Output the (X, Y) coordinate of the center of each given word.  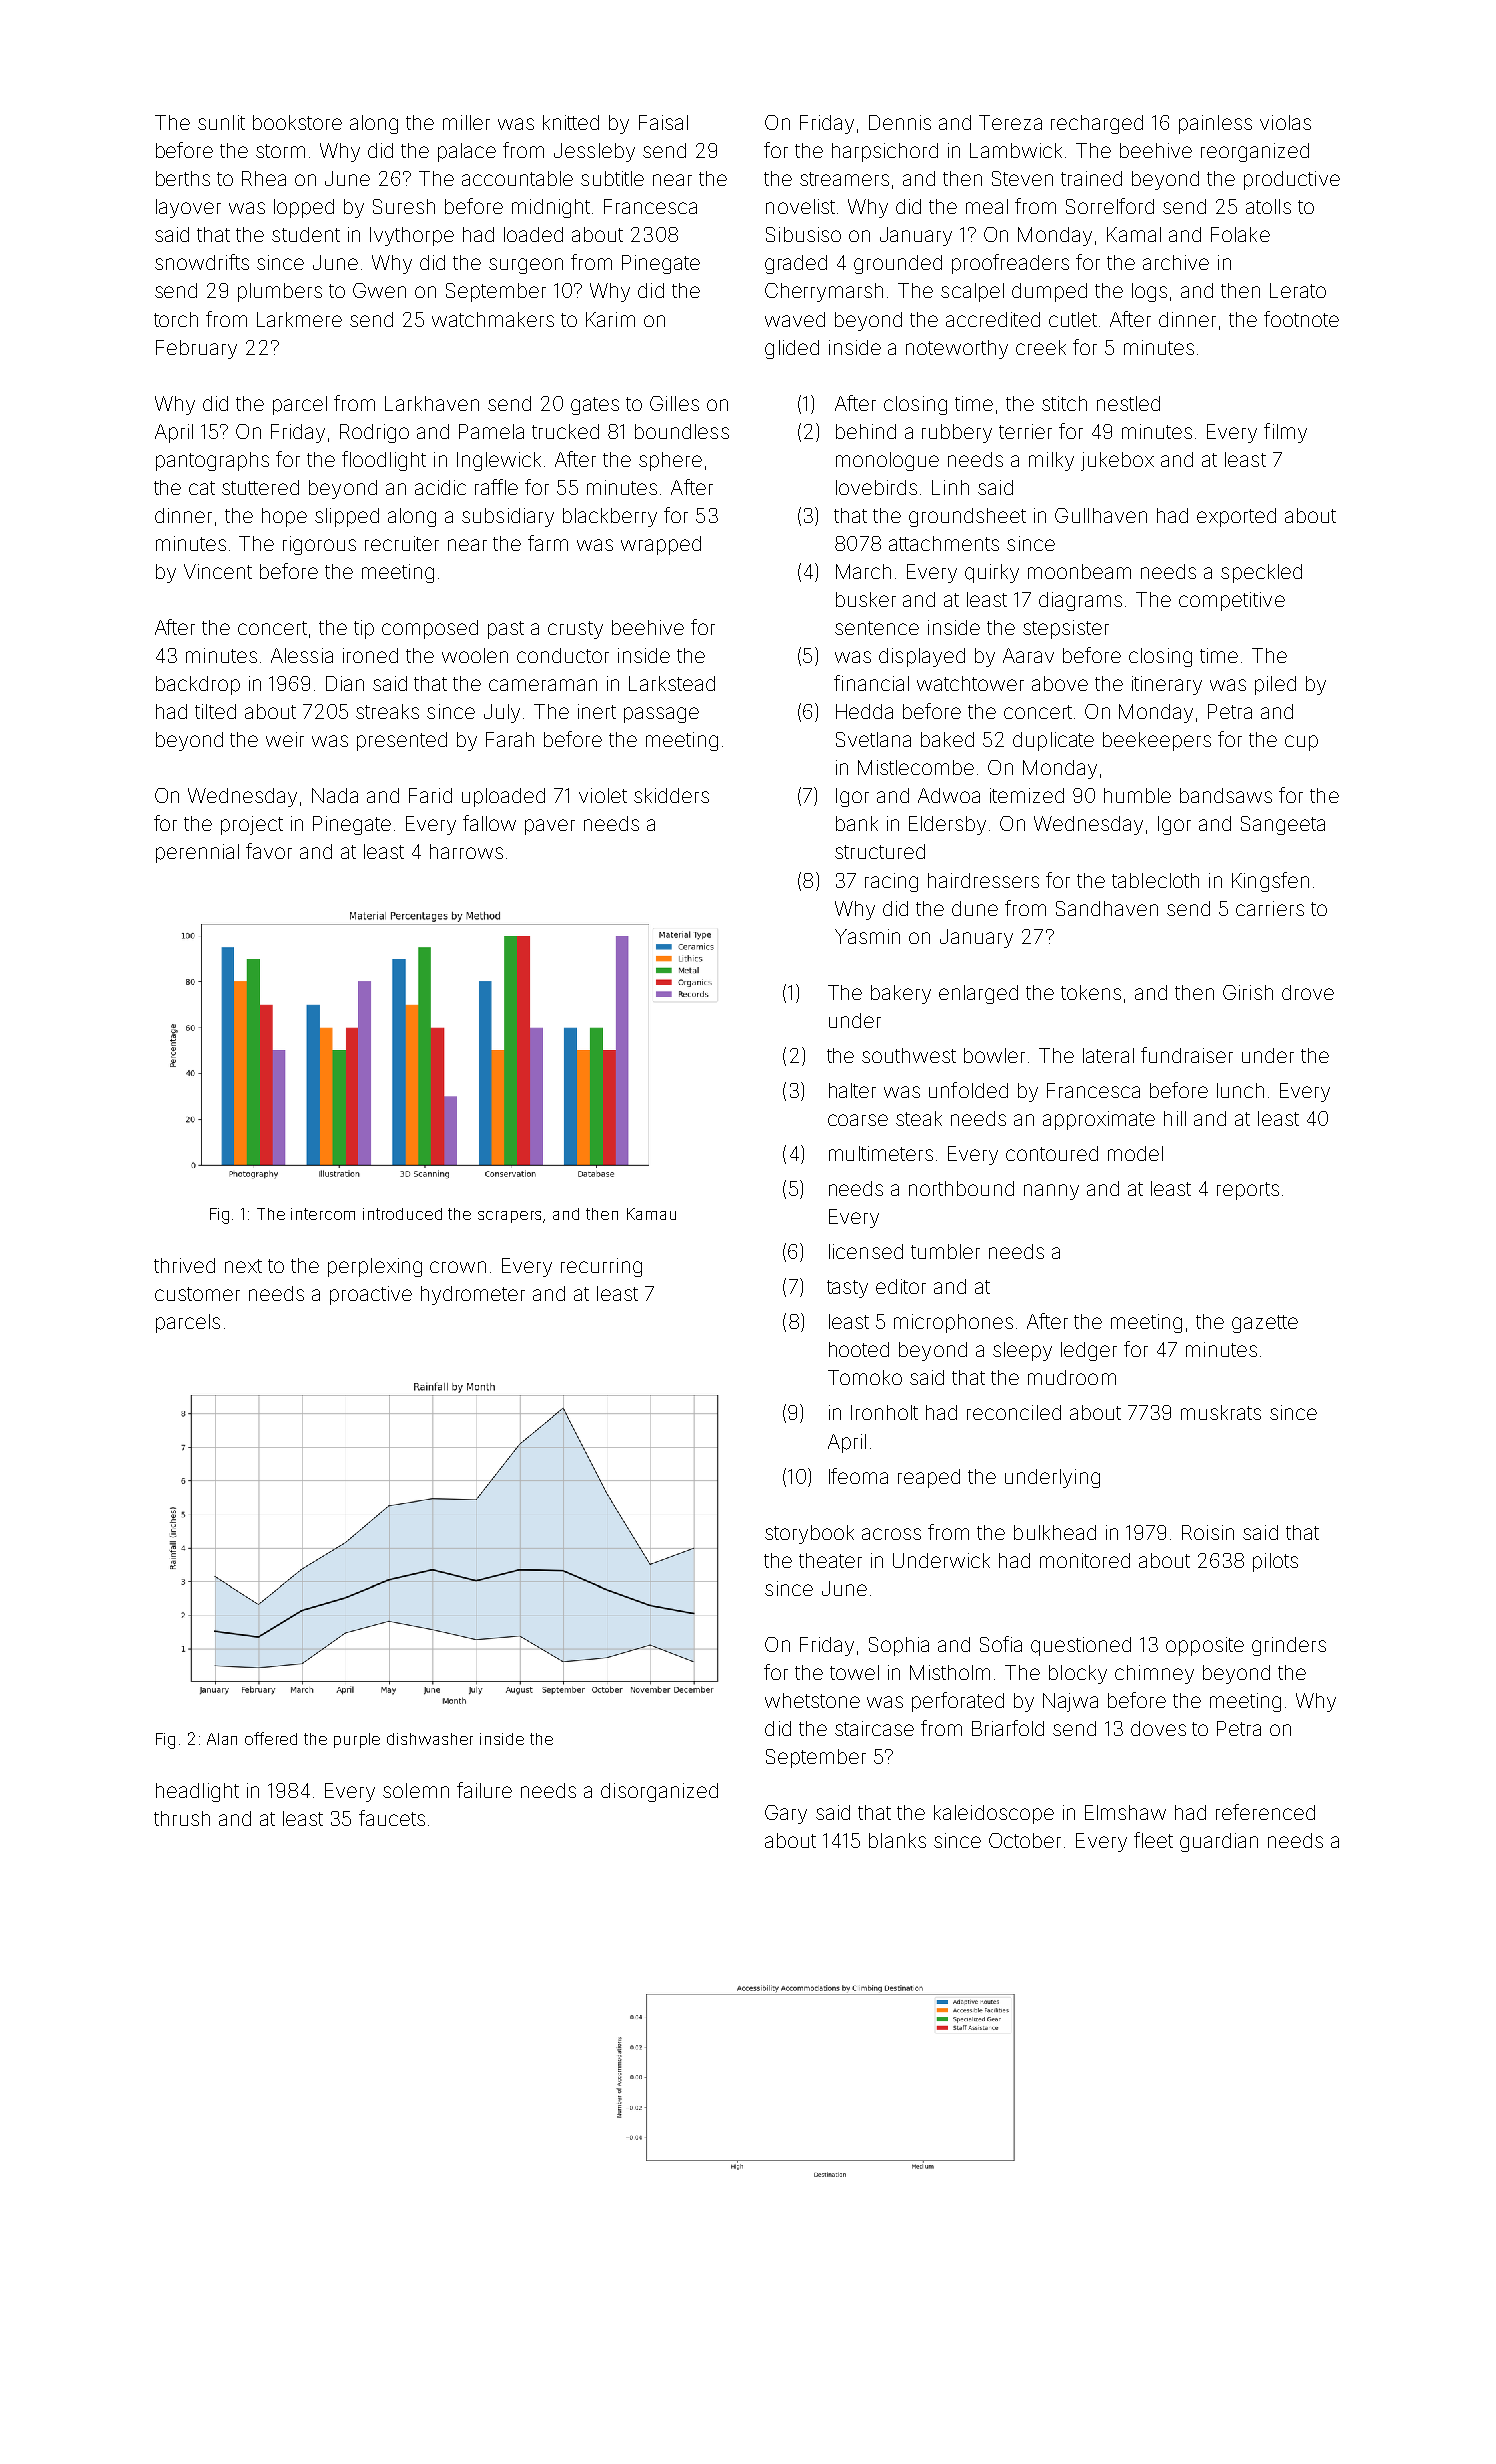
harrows (466, 851)
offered (271, 1738)
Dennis (900, 122)
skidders (671, 795)
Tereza (1010, 122)
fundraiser (1187, 1055)
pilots (1275, 1562)
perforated (958, 1702)
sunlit (221, 122)
